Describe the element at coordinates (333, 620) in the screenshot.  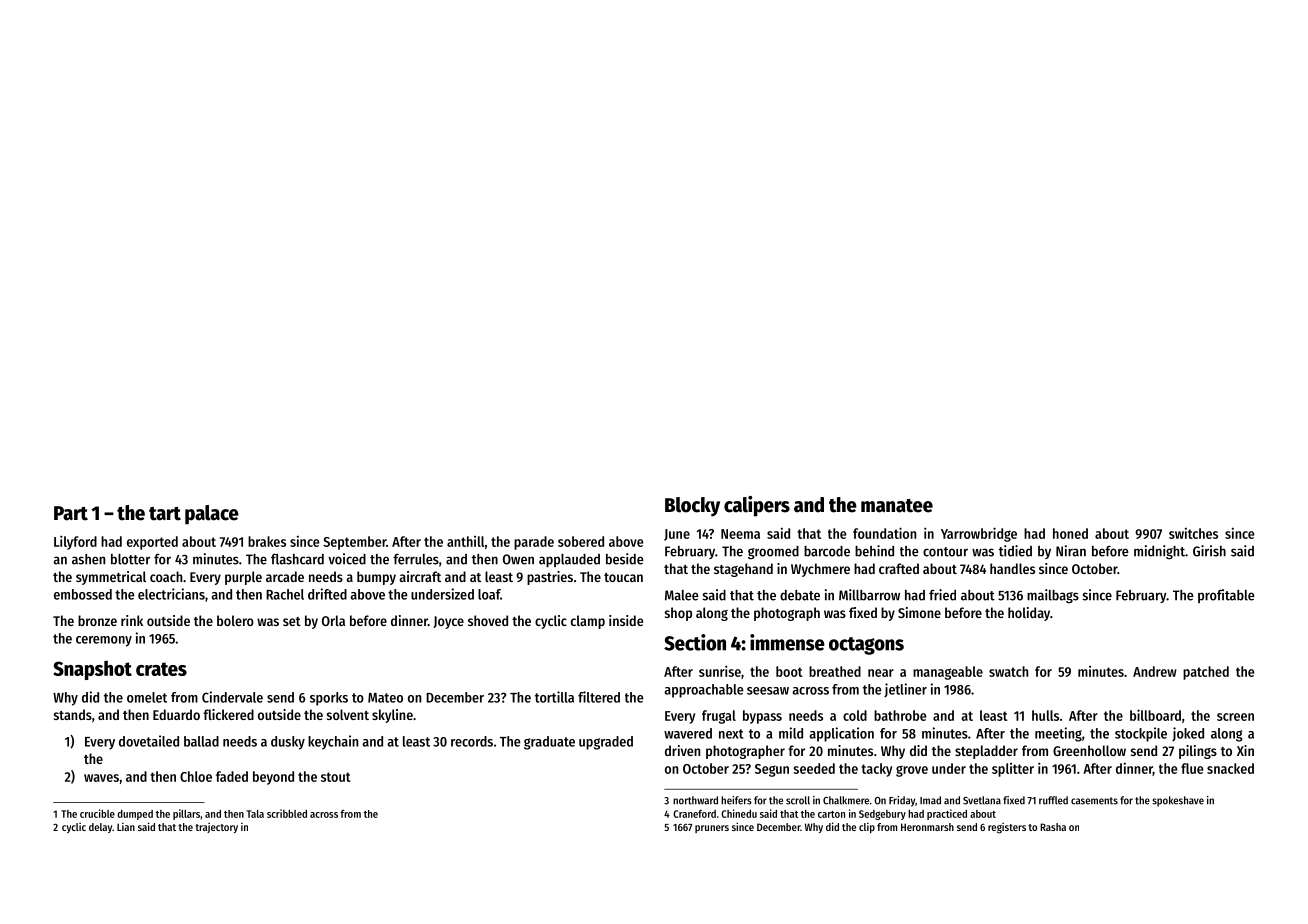
I see `Orla` at that location.
